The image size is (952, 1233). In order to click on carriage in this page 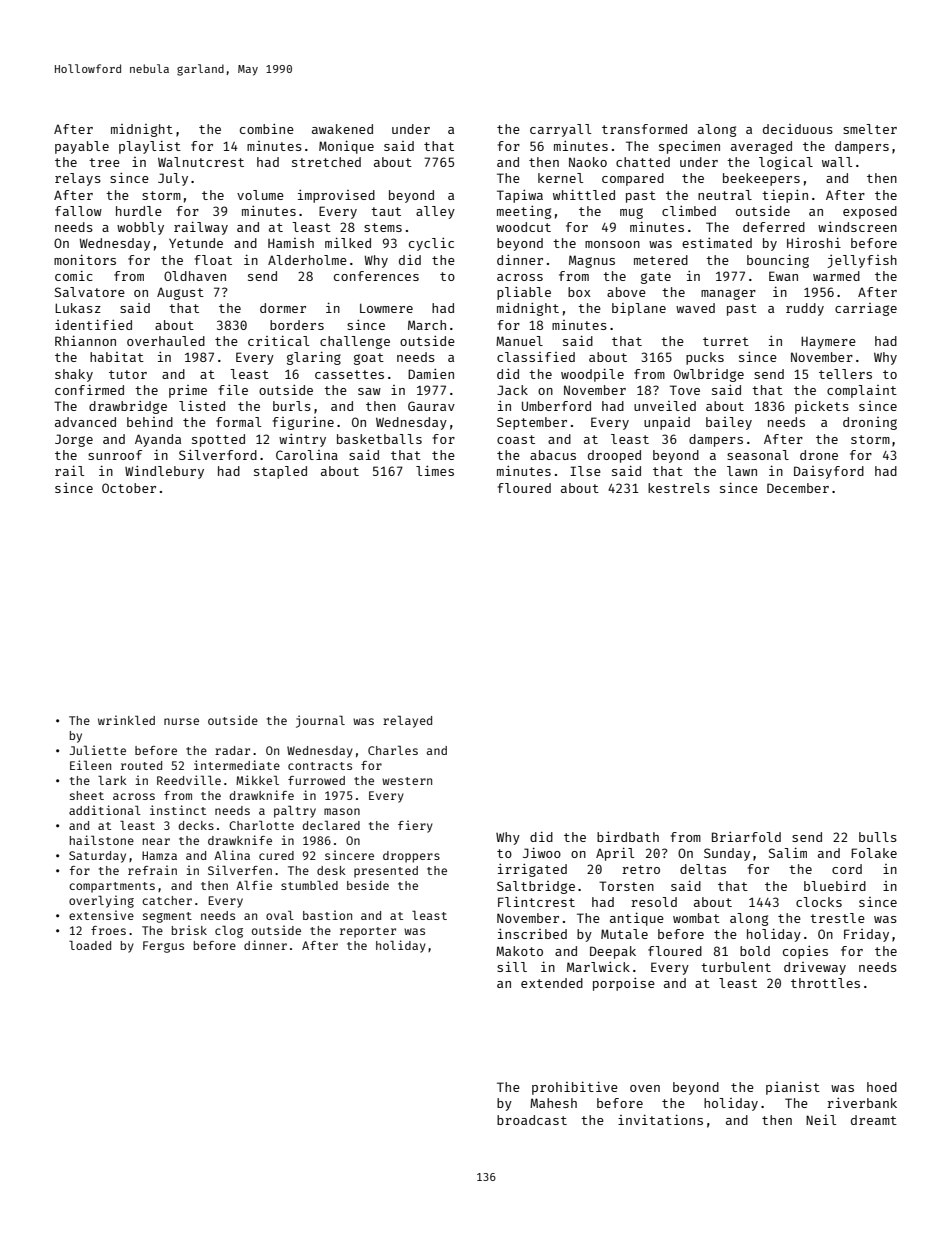, I will do `click(866, 309)`.
